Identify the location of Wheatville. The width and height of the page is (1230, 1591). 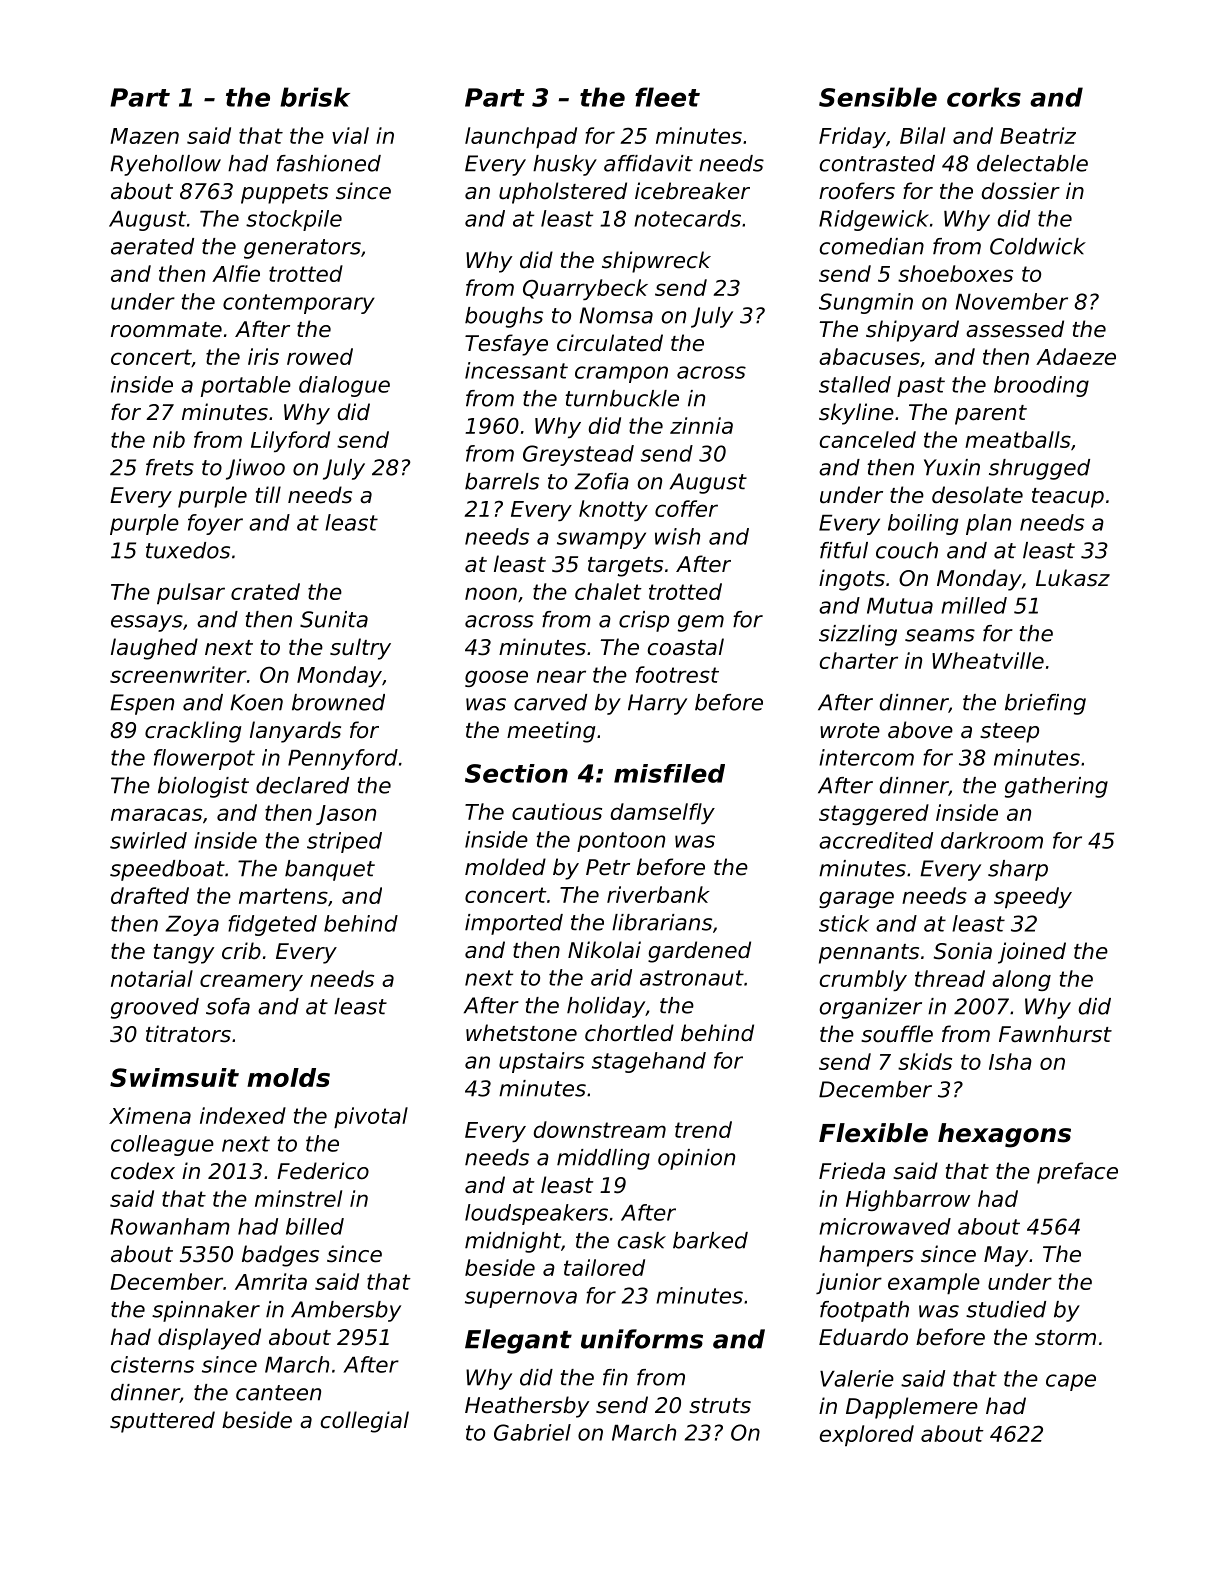
(988, 660).
